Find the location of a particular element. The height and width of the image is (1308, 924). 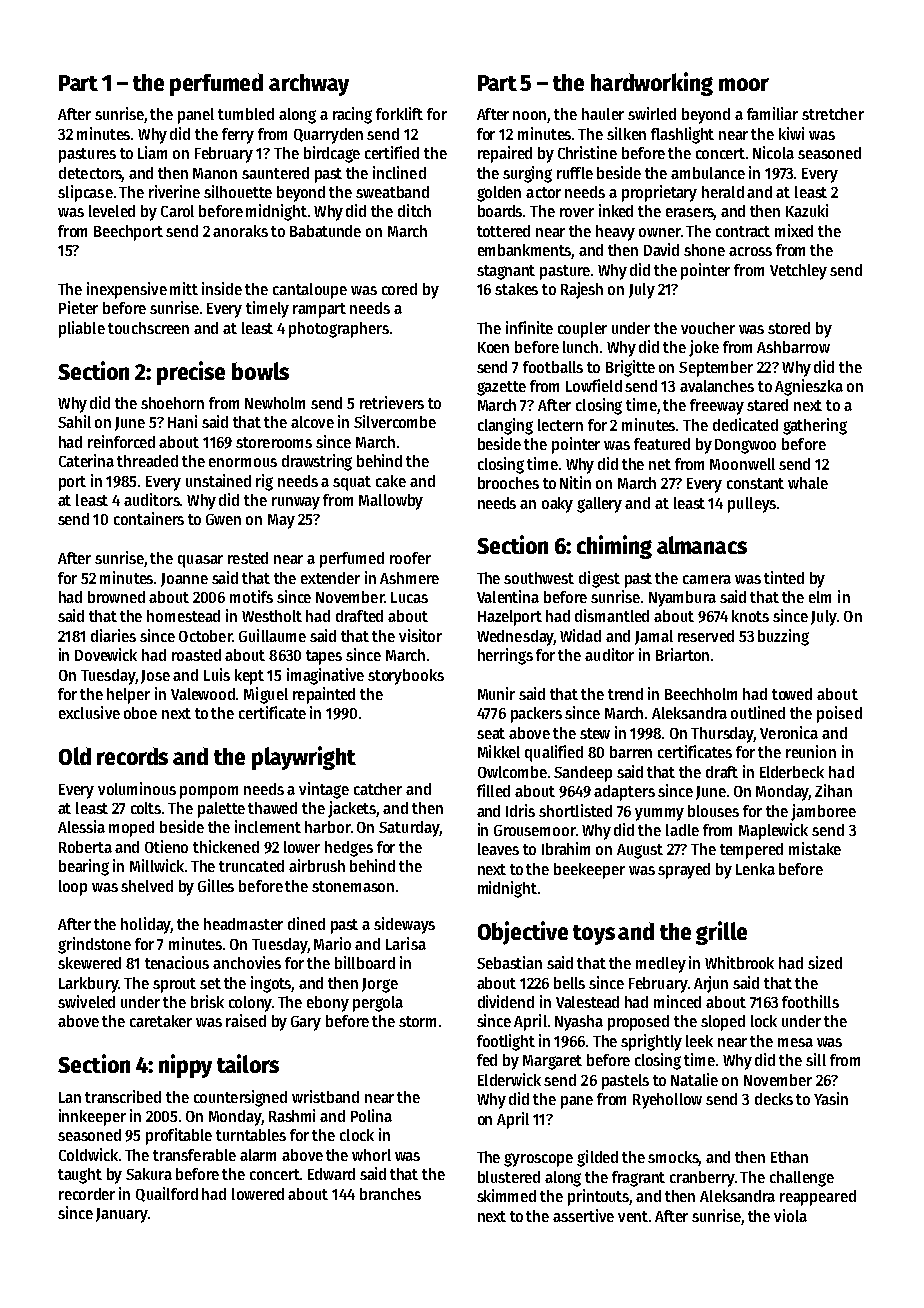

Dovewick is located at coordinates (106, 654).
